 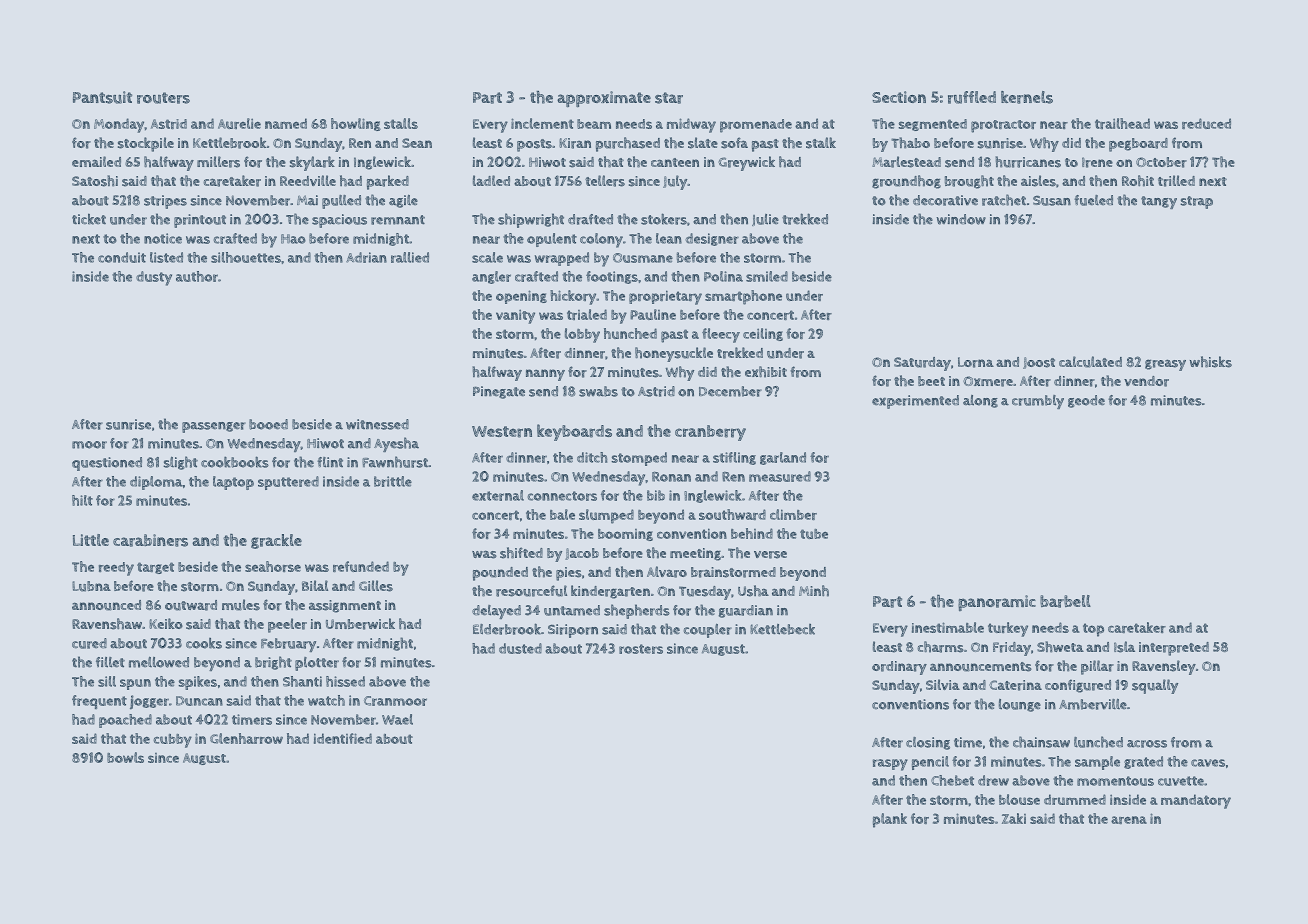 What do you see at coordinates (899, 97) in the page?
I see `Section` at bounding box center [899, 97].
